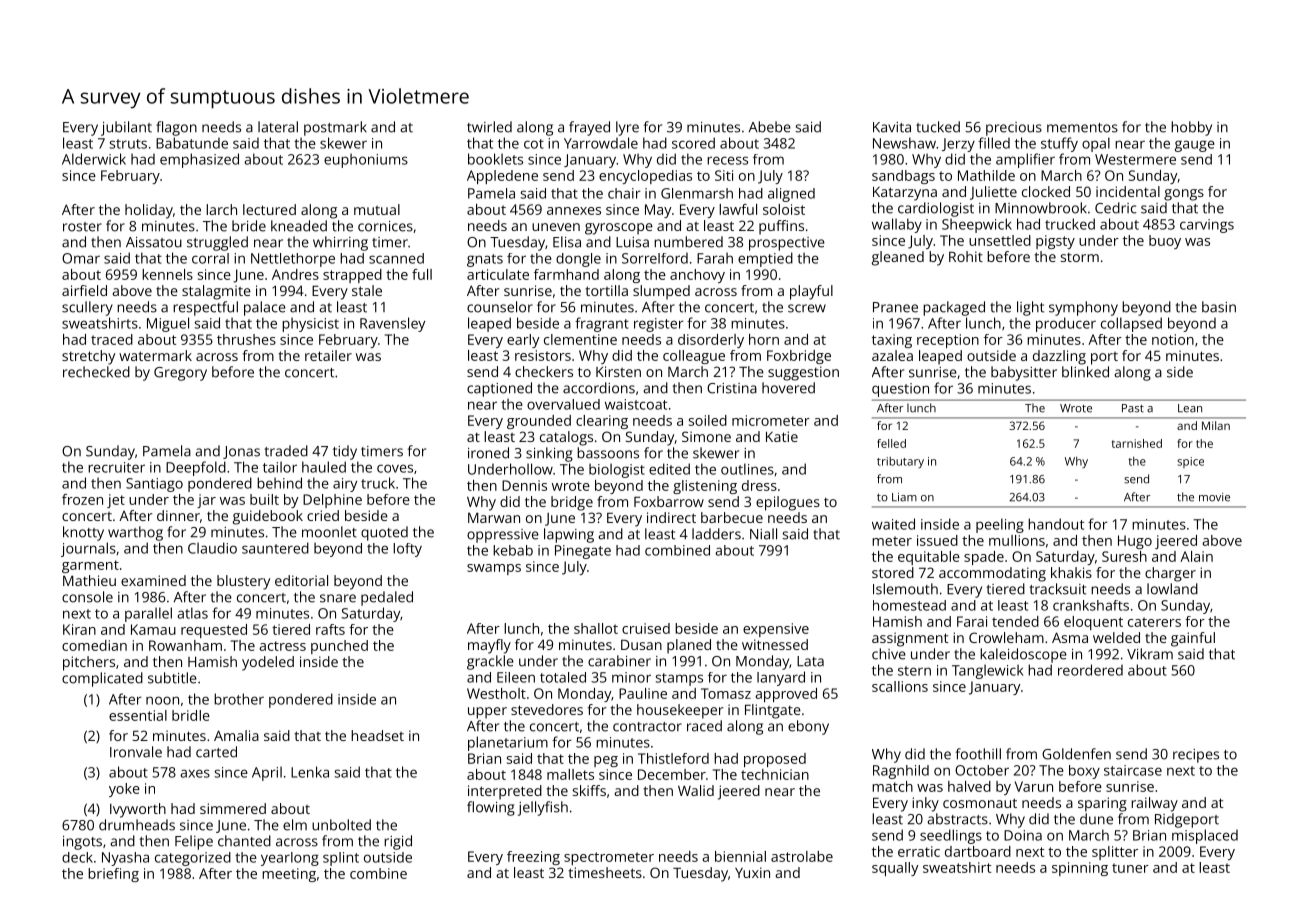 This document has width=1308, height=924. Describe the element at coordinates (954, 308) in the document. I see `packaged` at that location.
